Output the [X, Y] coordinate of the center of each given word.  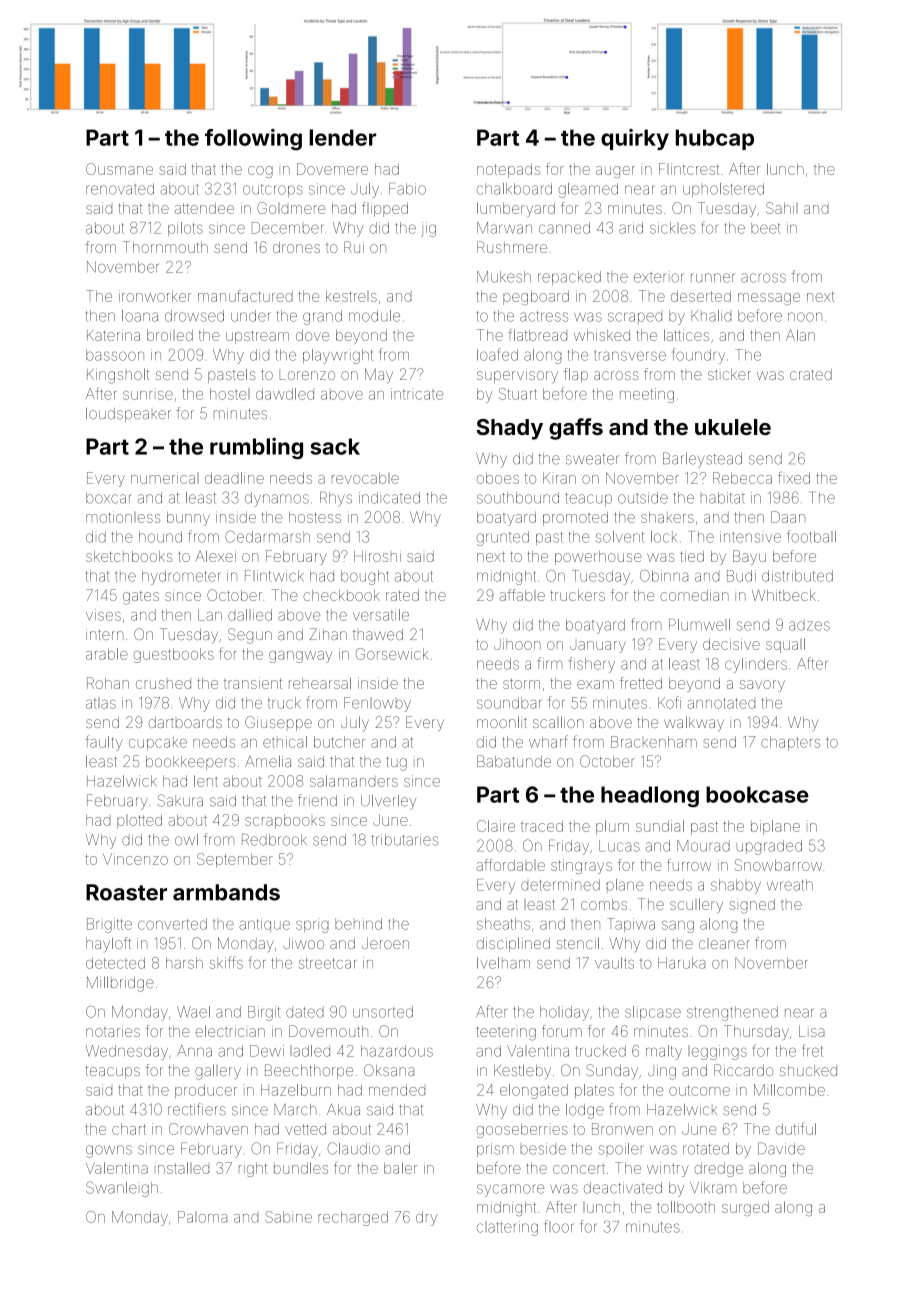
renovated [120, 189]
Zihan [328, 634]
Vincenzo [135, 859]
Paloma [202, 1217]
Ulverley [388, 802]
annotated [721, 703]
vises [103, 615]
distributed [797, 576]
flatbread [537, 335]
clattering [507, 1228]
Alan [800, 335]
